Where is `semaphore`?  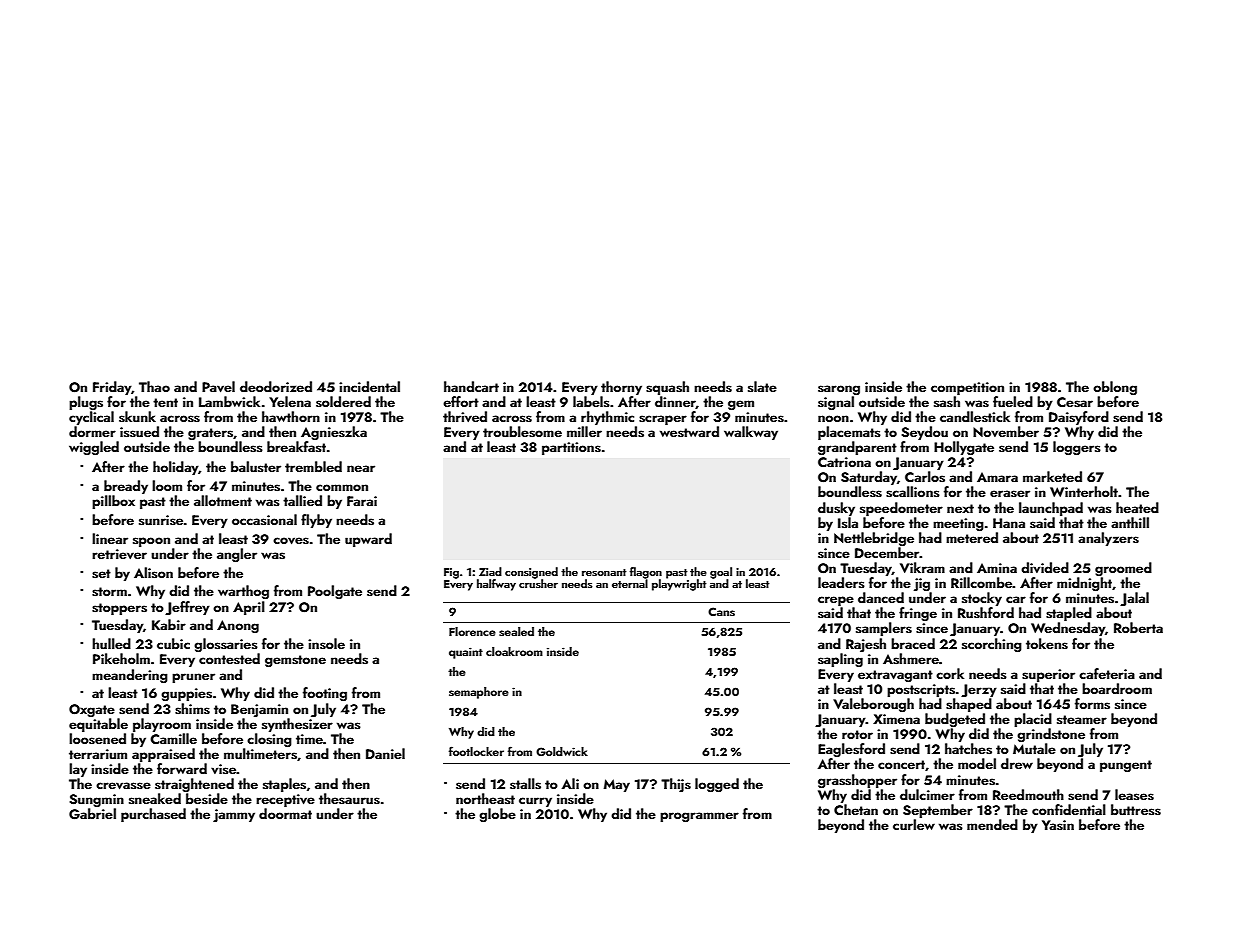
semaphore is located at coordinates (479, 693).
